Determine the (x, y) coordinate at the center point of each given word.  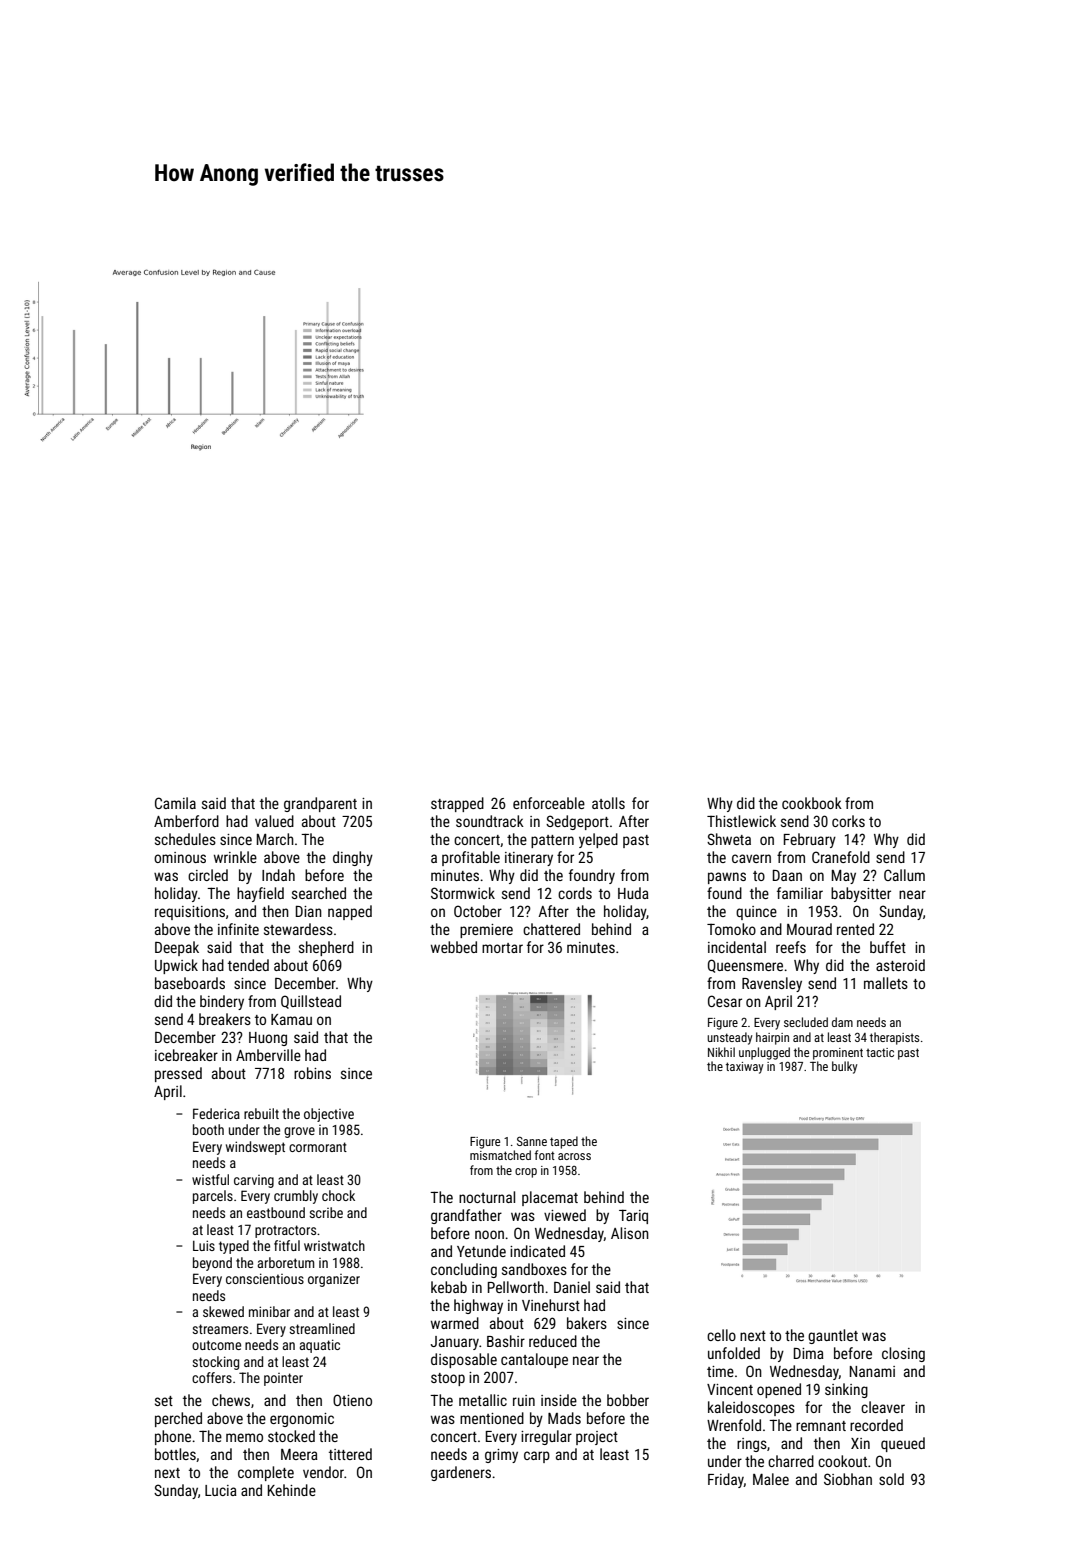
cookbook (812, 803)
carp (537, 1457)
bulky (845, 1067)
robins (312, 1073)
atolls (608, 803)
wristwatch (334, 1245)
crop (526, 1173)
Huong (268, 1039)
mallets (886, 983)
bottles (175, 1454)
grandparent (320, 804)
